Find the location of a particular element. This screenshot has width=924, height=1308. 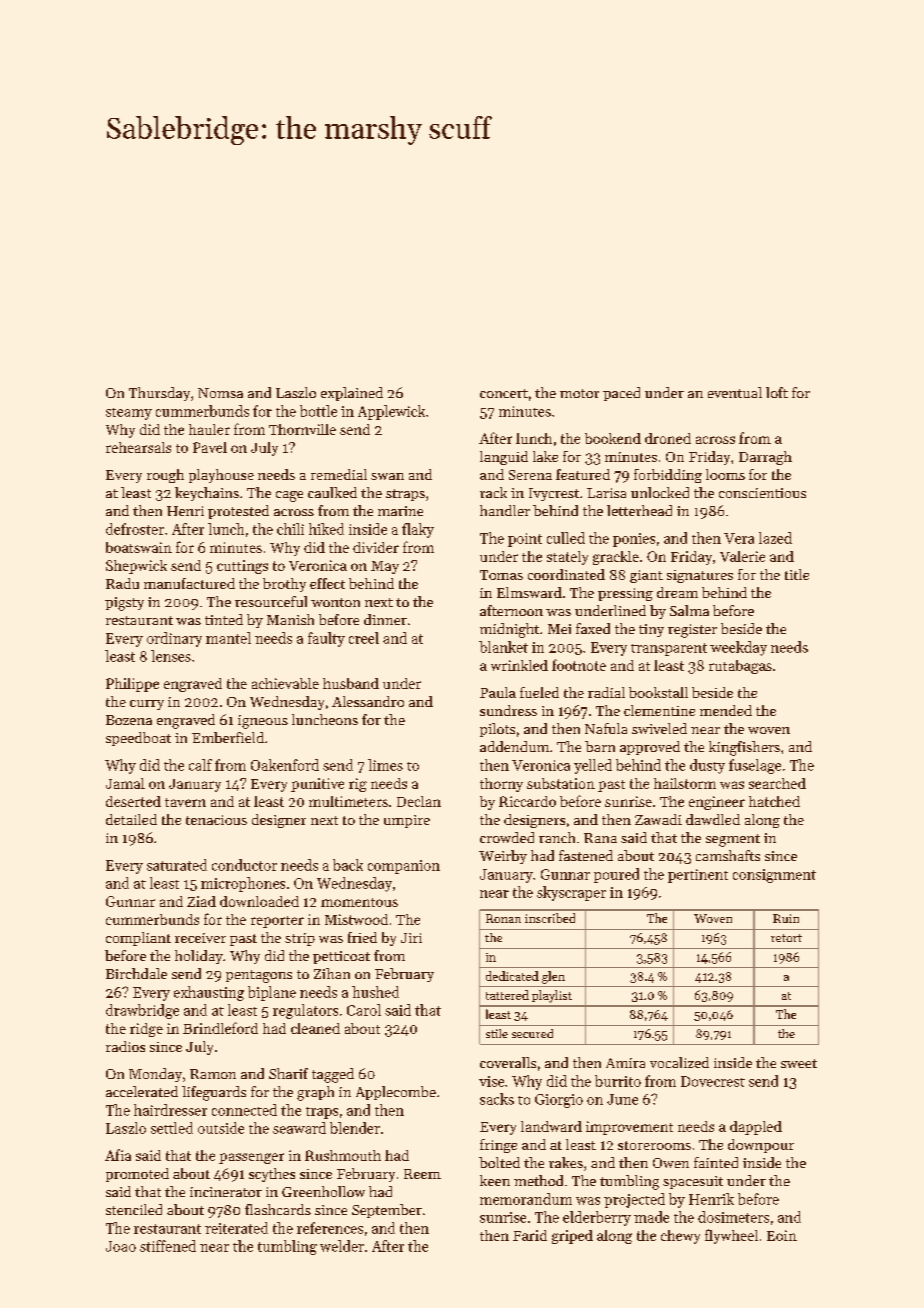

faxed is located at coordinates (593, 628).
